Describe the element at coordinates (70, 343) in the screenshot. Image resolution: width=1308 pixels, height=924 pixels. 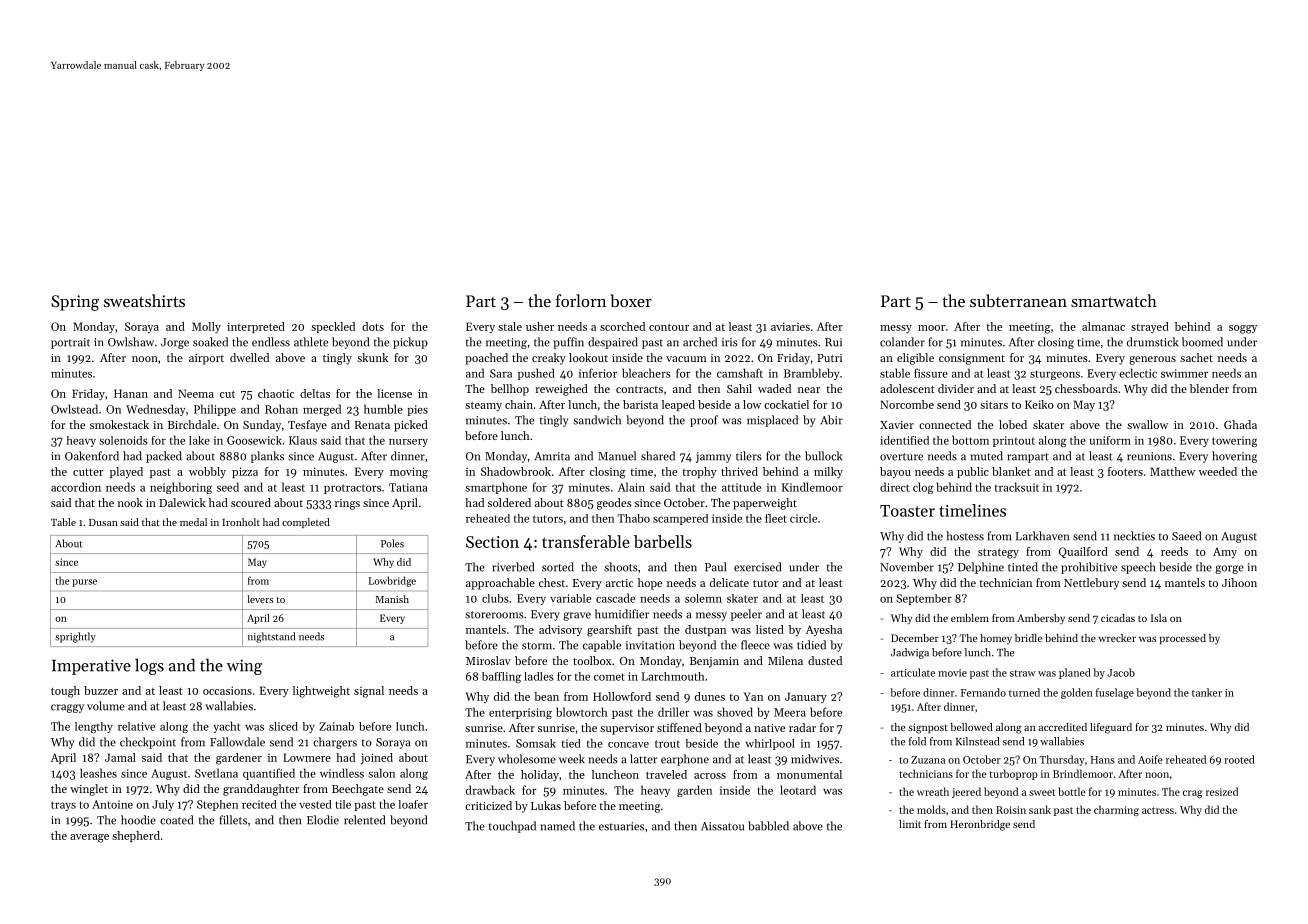
I see `portrait` at that location.
